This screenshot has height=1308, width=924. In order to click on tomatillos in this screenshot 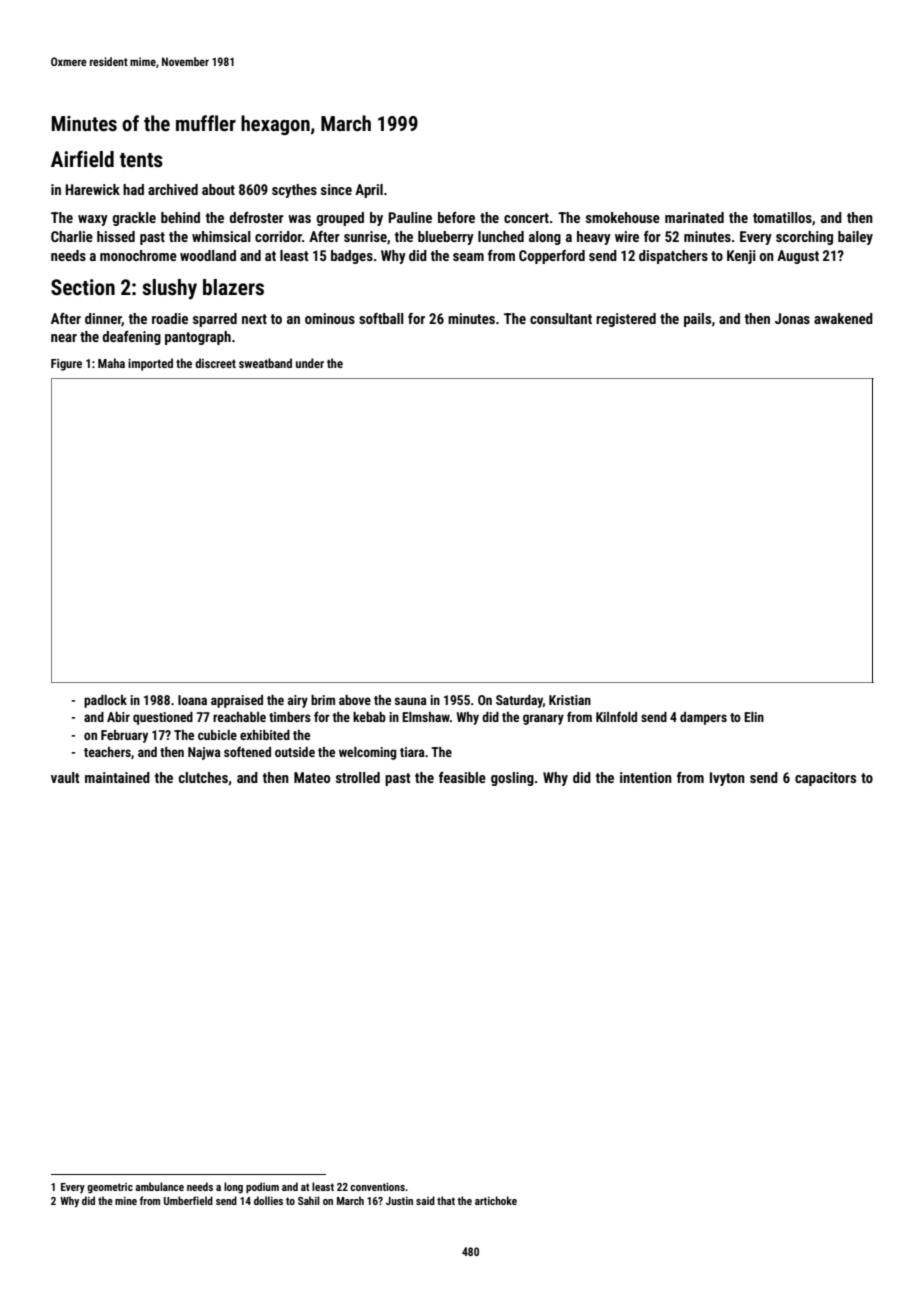, I will do `click(782, 217)`.
